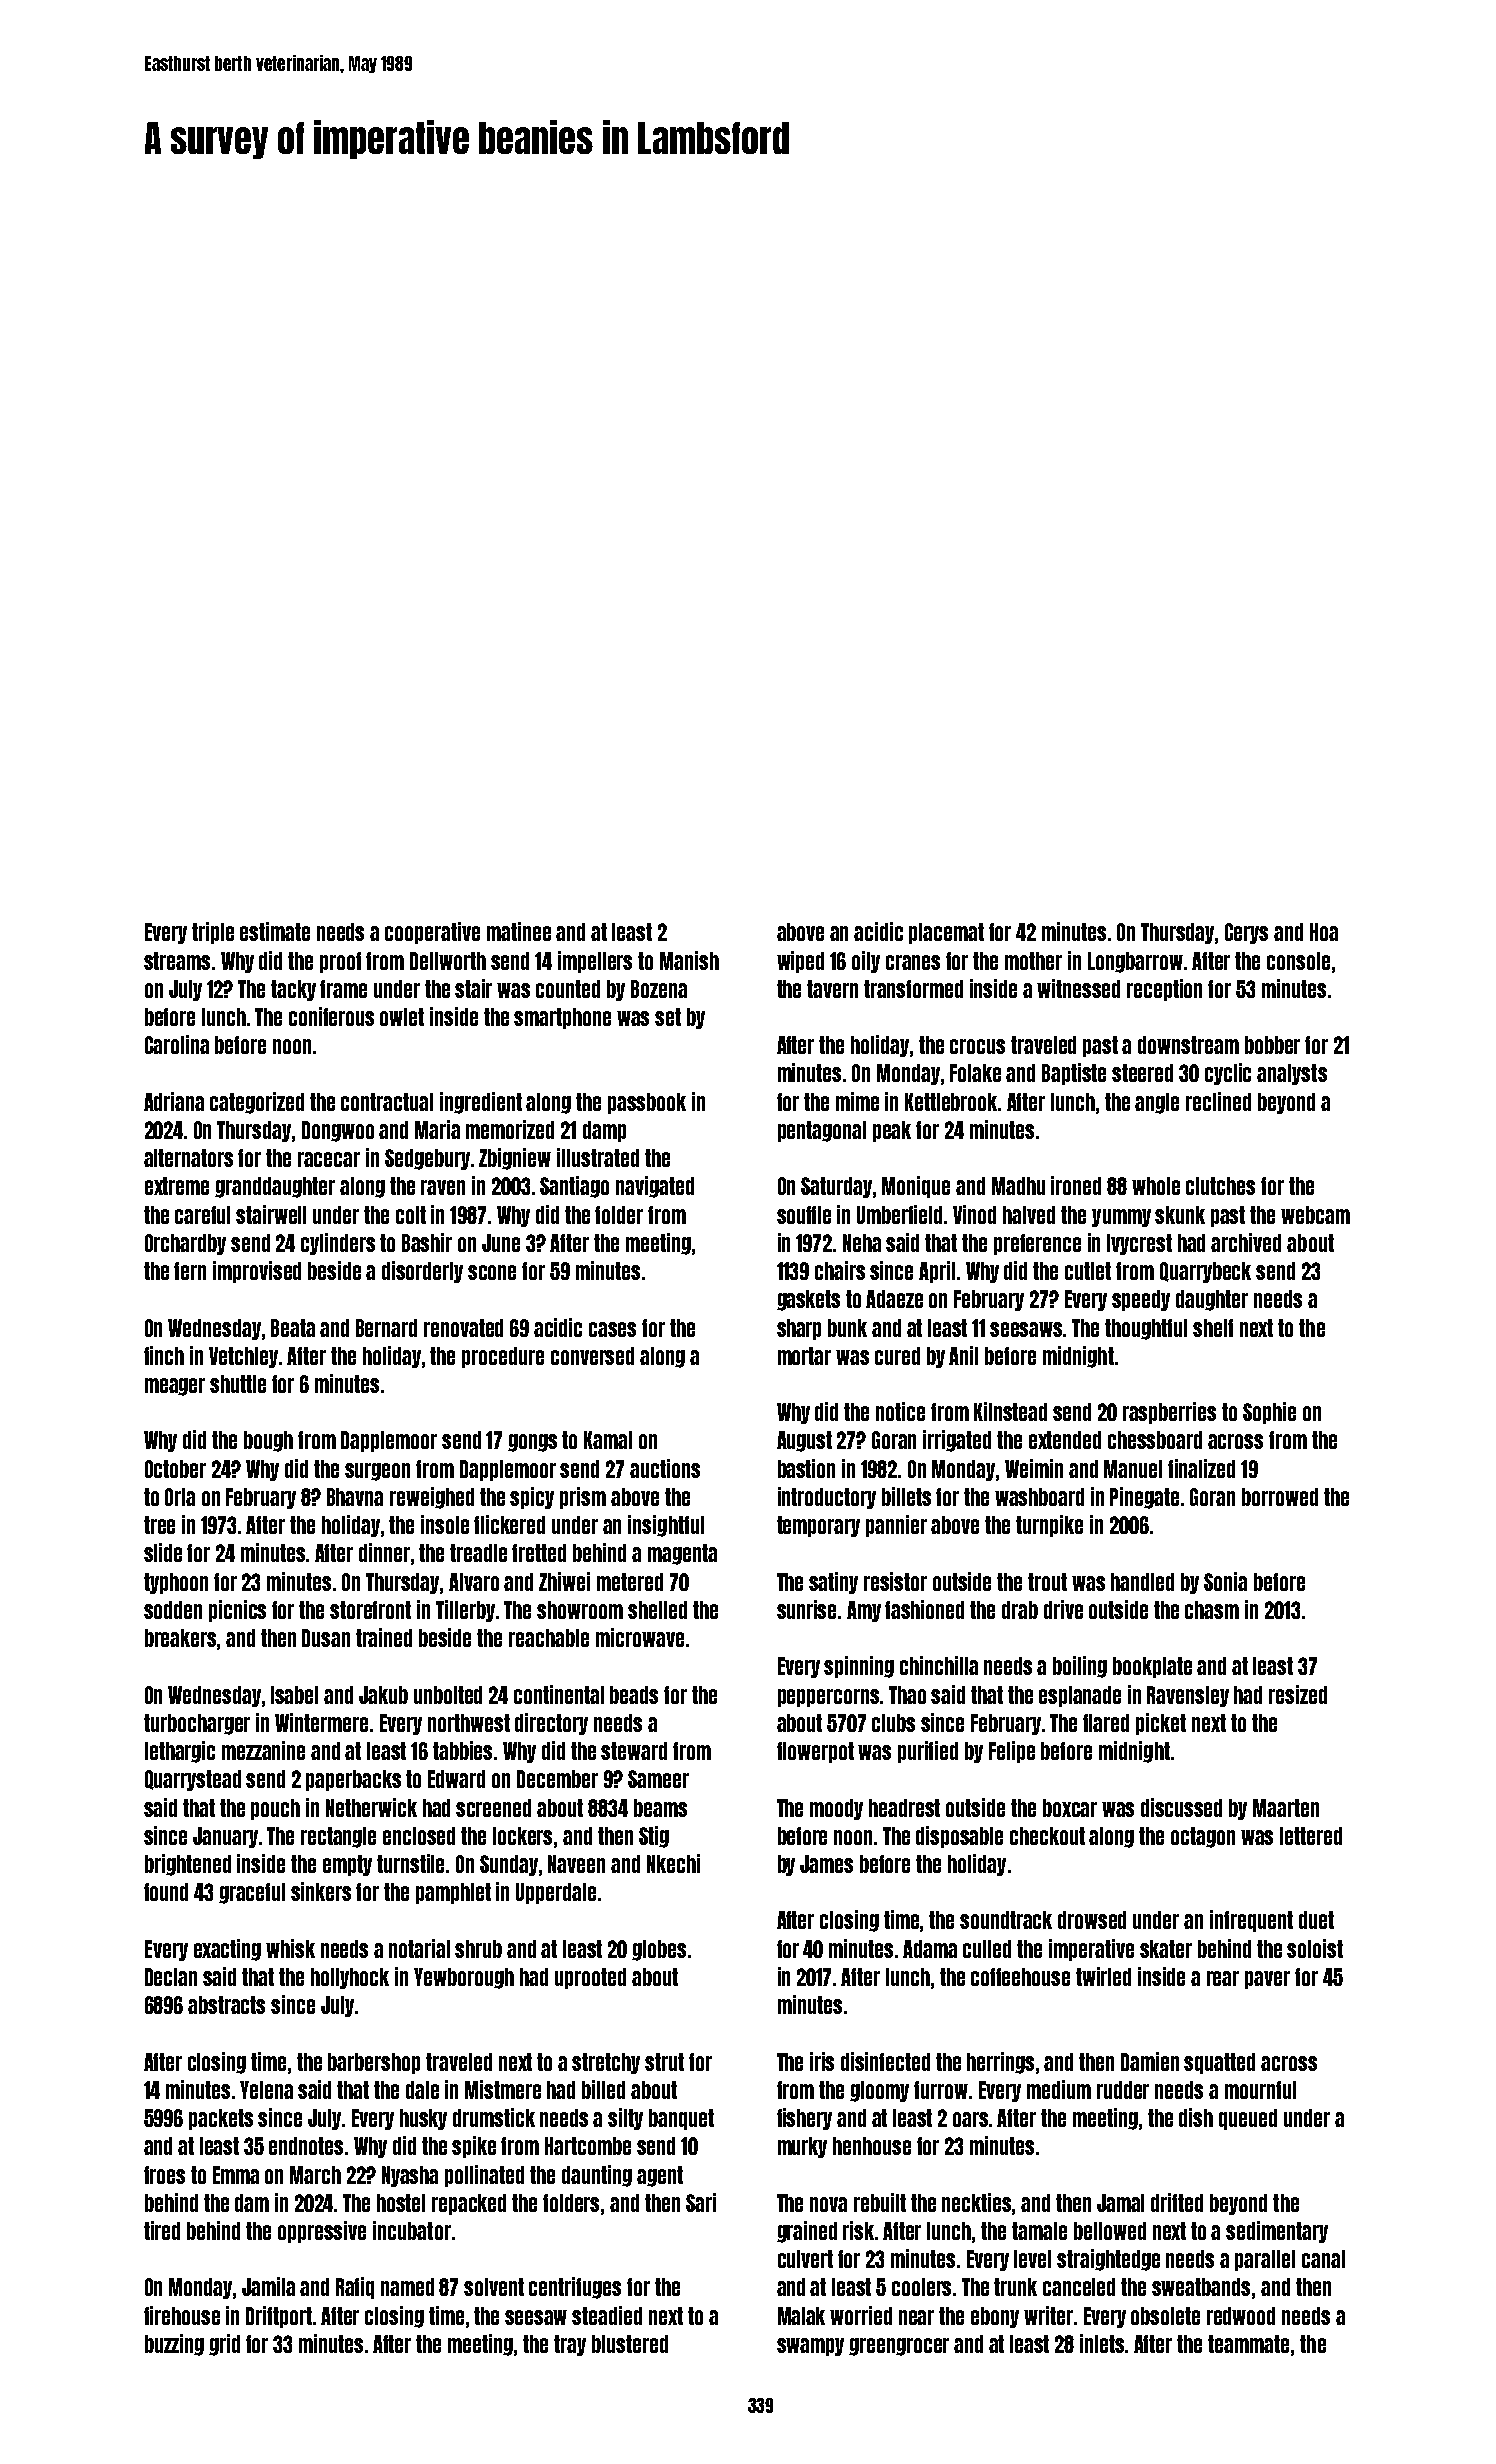  I want to click on ingredient, so click(481, 1103).
